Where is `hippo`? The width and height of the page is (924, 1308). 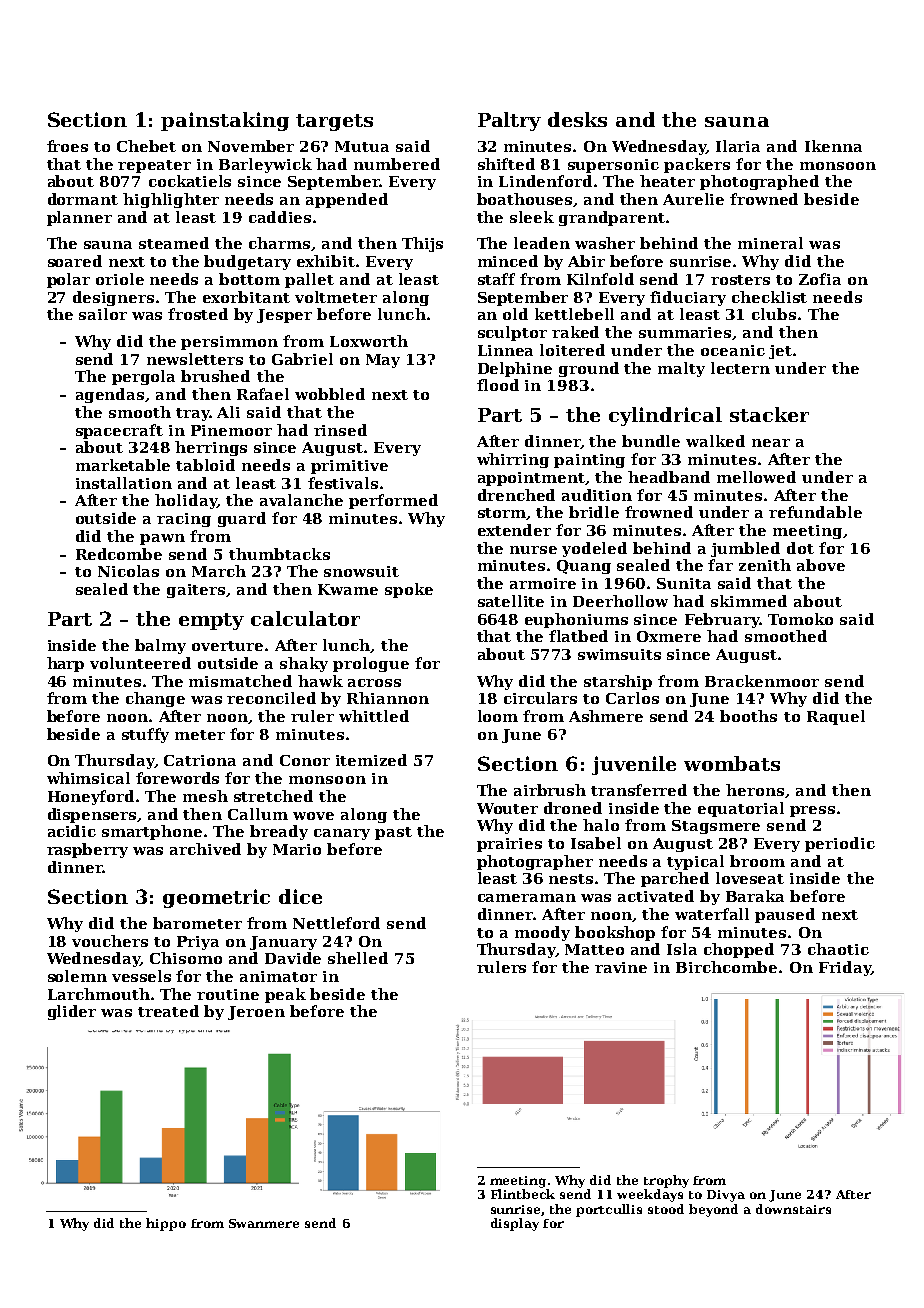 hippo is located at coordinates (166, 1224).
